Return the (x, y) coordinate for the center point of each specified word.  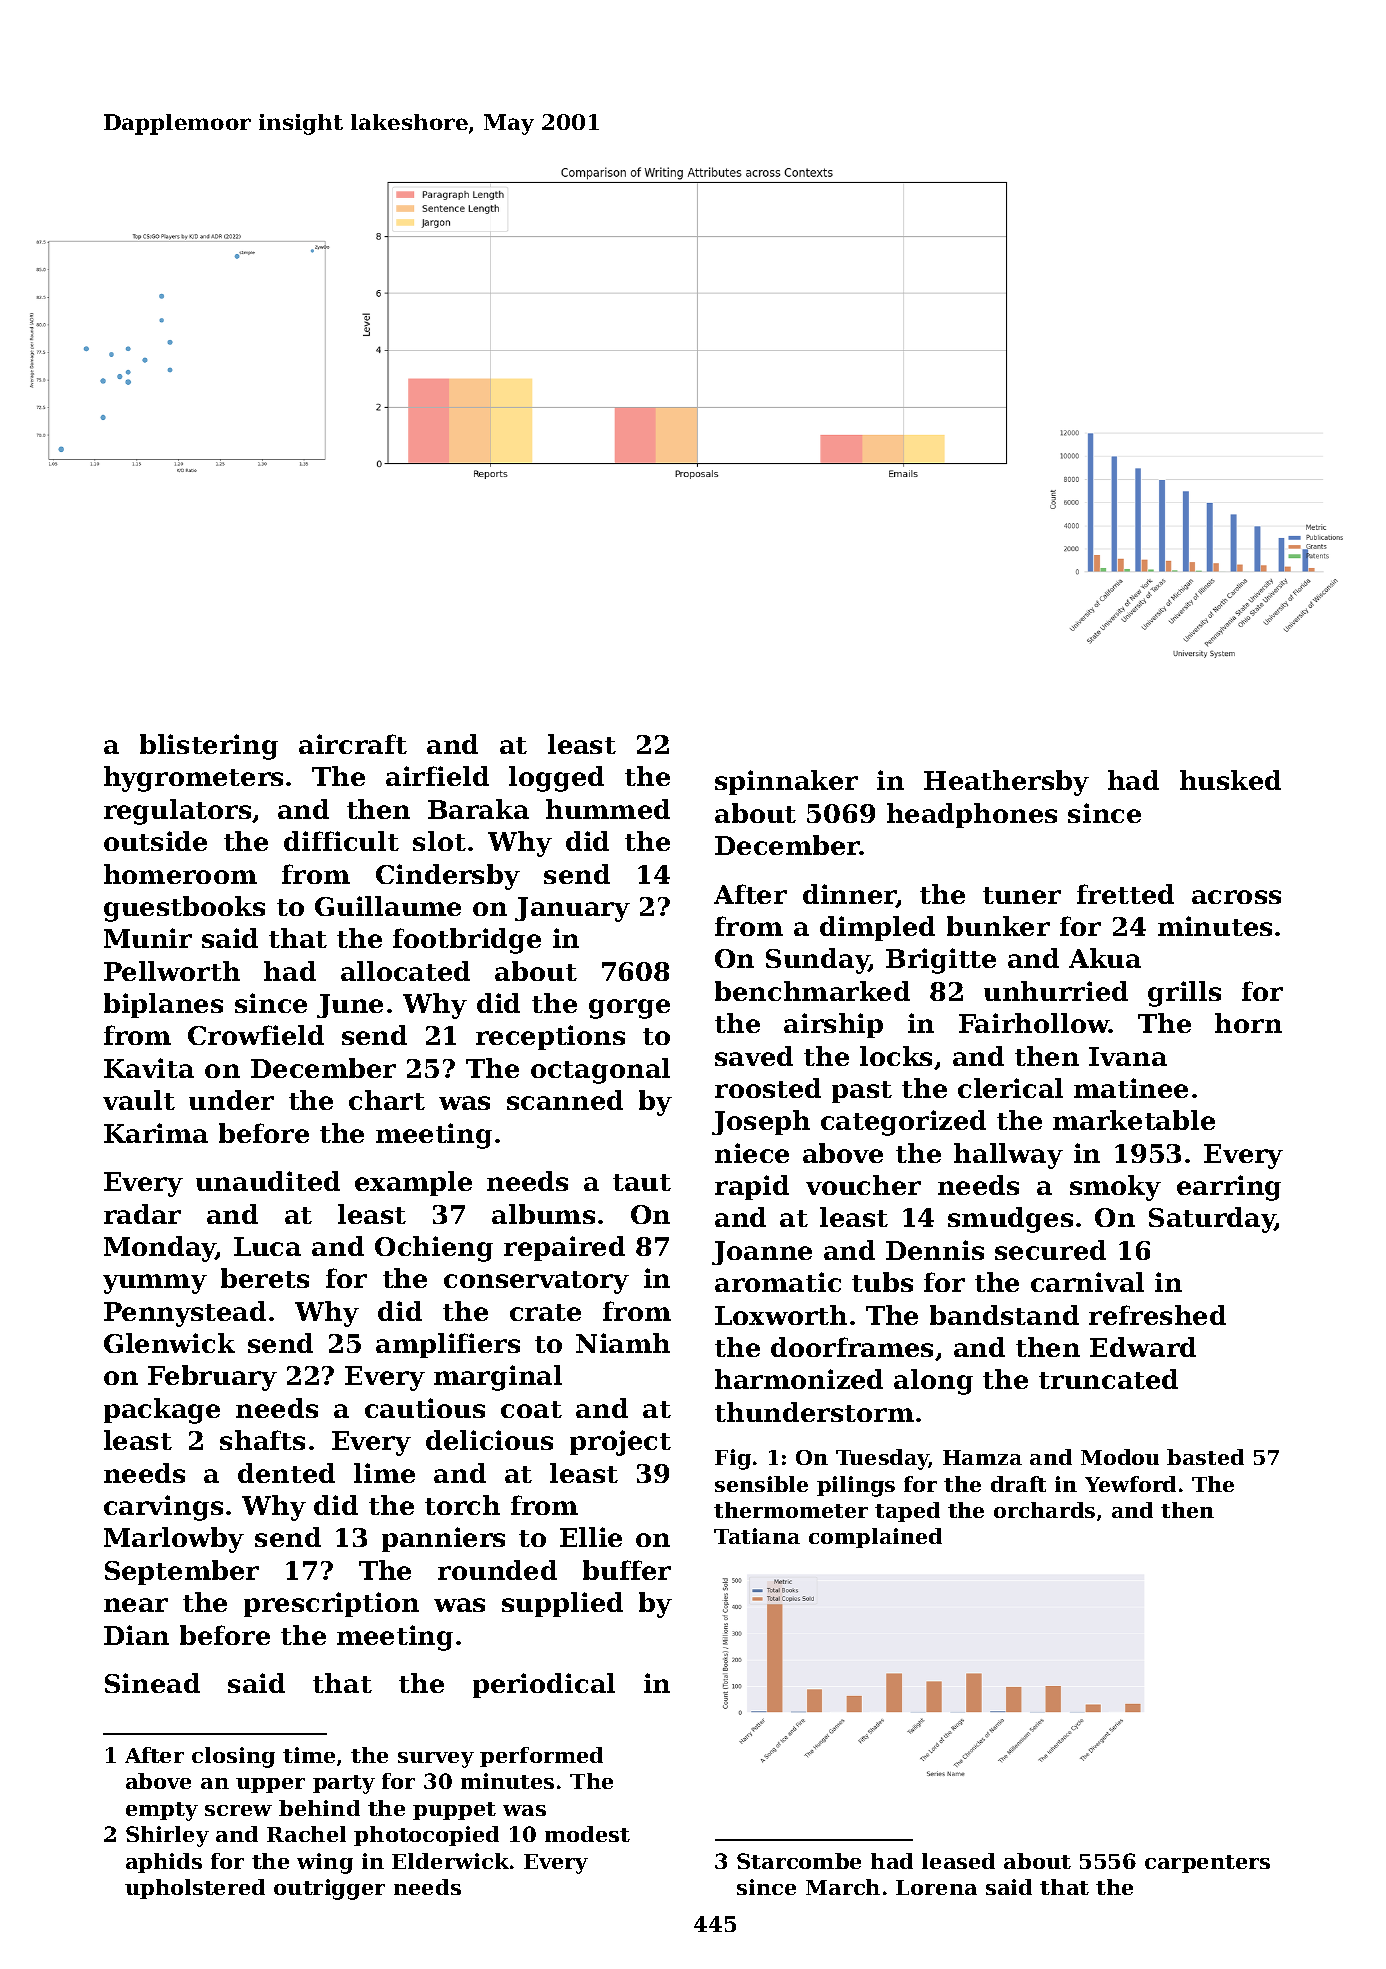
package (162, 1411)
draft (1018, 1484)
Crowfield (256, 1035)
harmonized (799, 1379)
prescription (331, 1604)
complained (875, 1538)
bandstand (1004, 1315)
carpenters (1207, 1864)
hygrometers (193, 779)
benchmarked (812, 991)
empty (162, 1811)
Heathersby (1006, 783)
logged (556, 779)
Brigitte (941, 961)
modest (587, 1834)
